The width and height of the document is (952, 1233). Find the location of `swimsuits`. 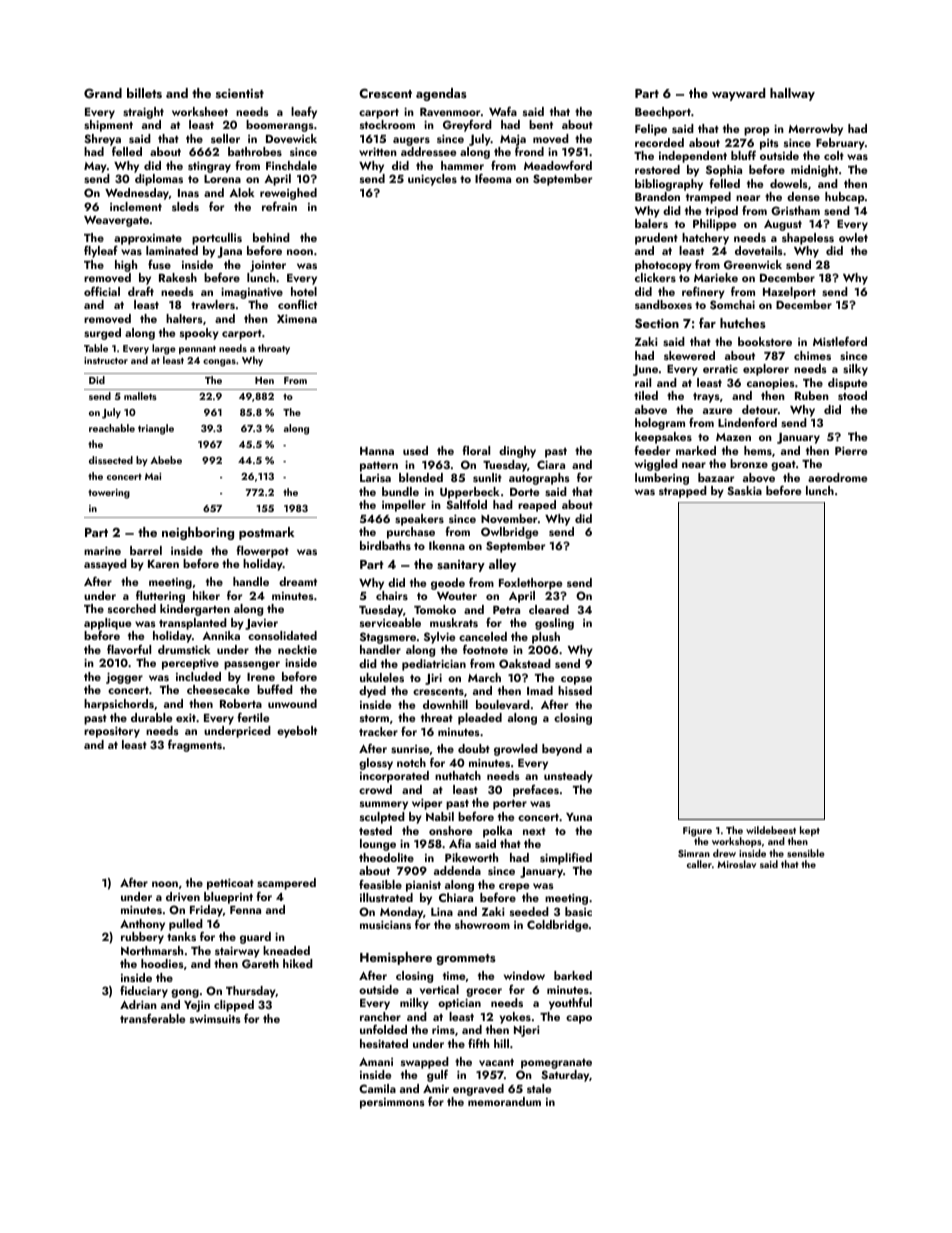

swimsuits is located at coordinates (215, 1019).
